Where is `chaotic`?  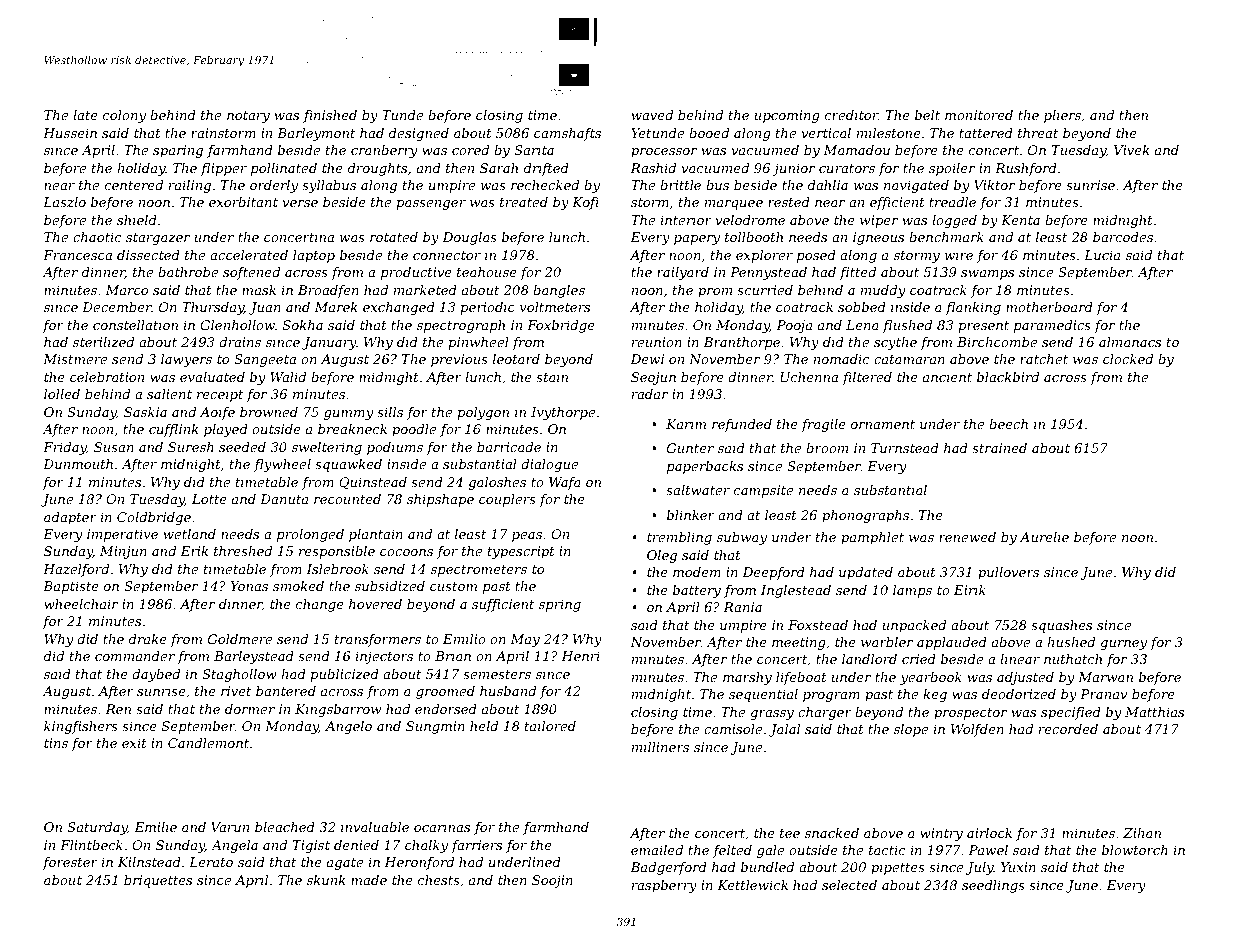 chaotic is located at coordinates (97, 237).
